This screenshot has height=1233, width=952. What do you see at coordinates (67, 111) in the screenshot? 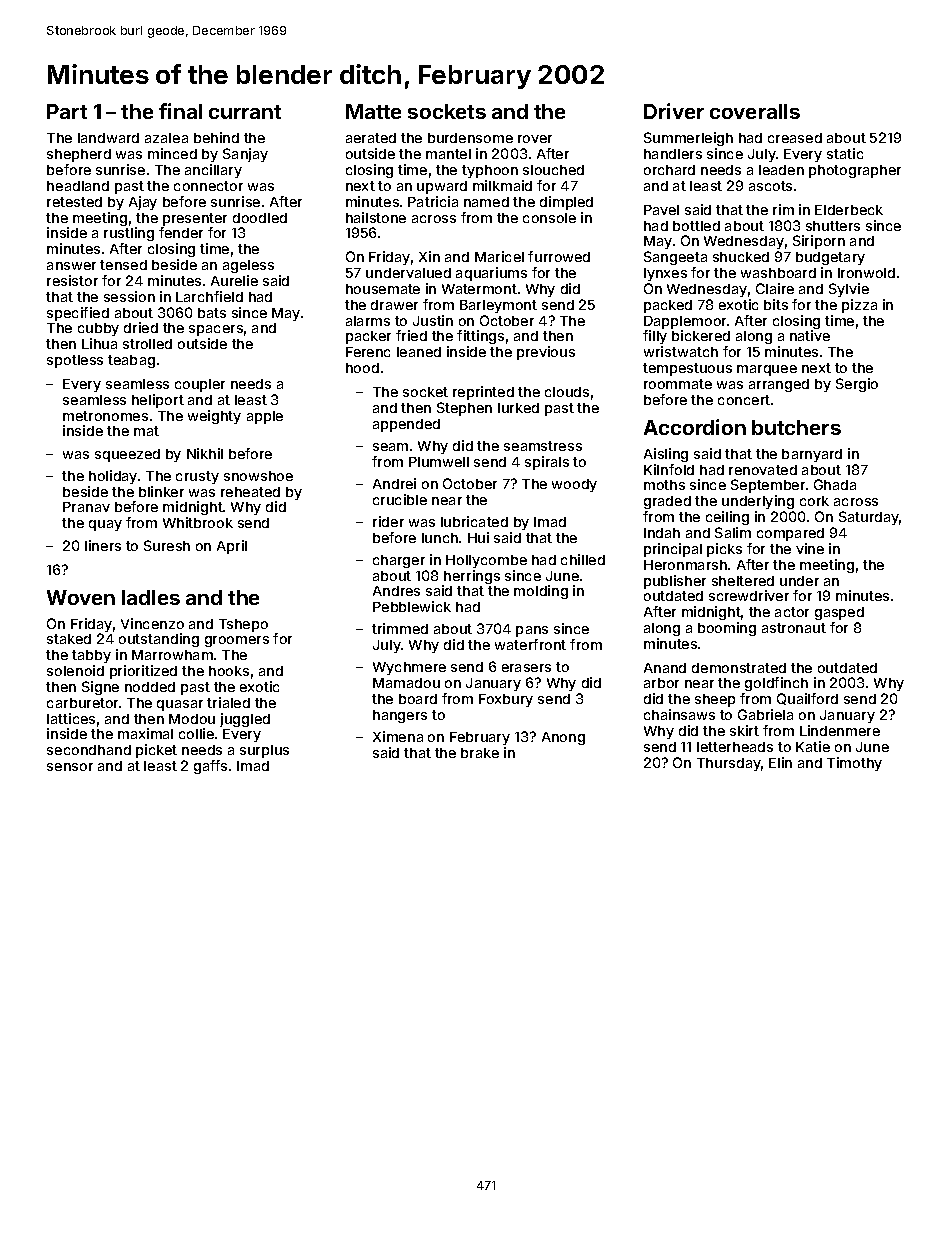
I see `Part` at bounding box center [67, 111].
